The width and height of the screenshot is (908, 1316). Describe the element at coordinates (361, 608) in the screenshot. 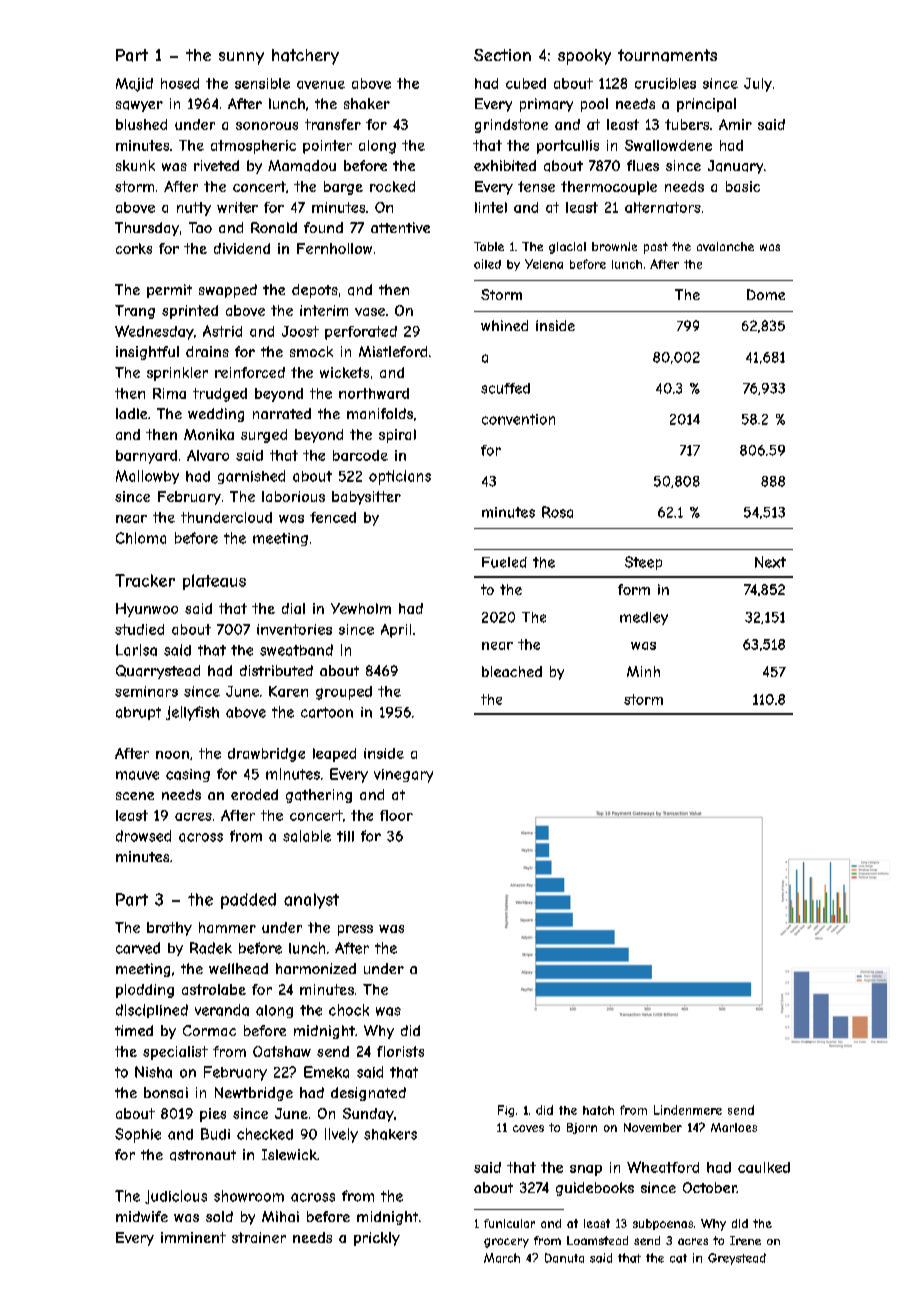

I see `Yewholm` at that location.
